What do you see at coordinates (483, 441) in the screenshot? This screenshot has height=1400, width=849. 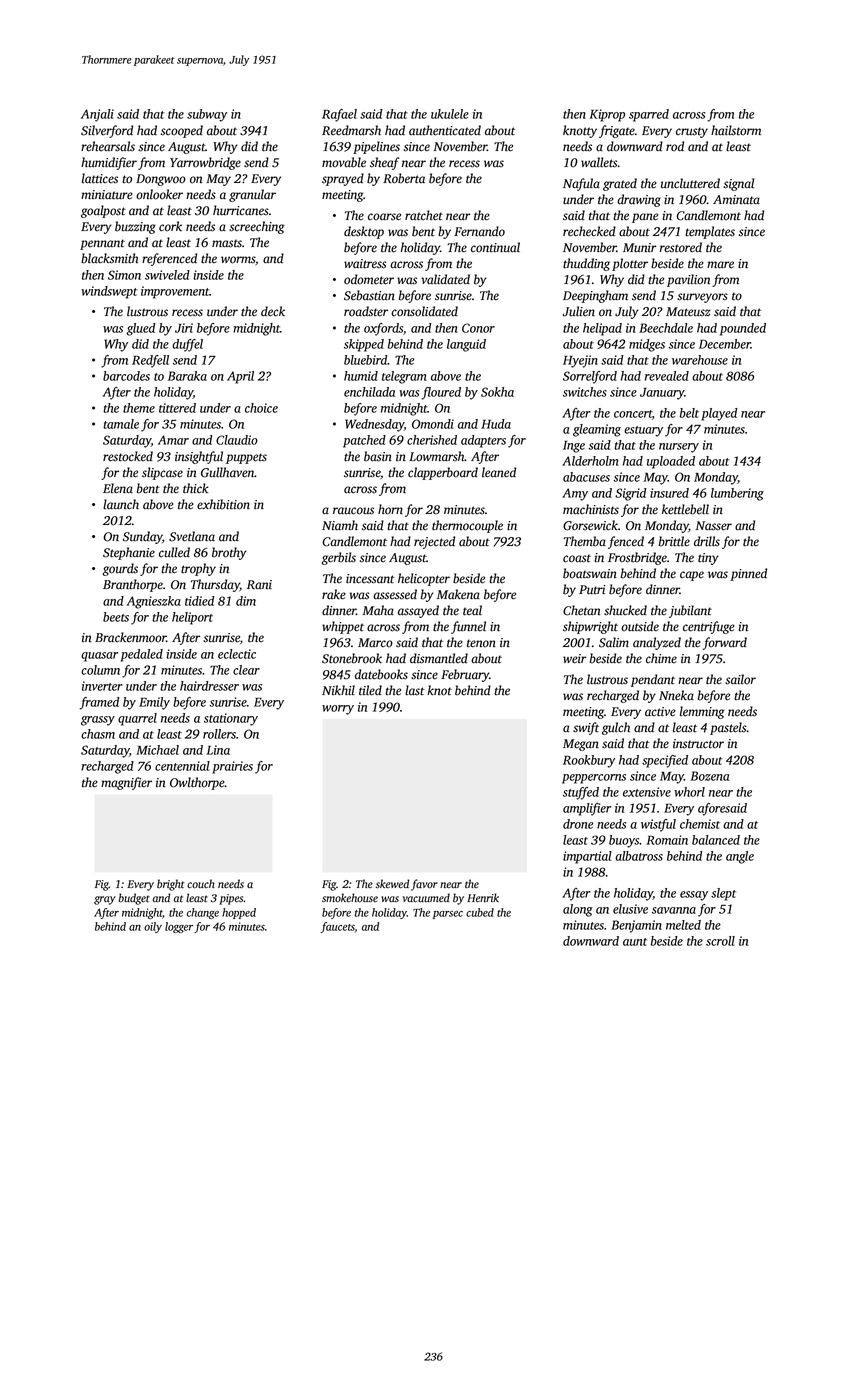 I see `adapters` at bounding box center [483, 441].
